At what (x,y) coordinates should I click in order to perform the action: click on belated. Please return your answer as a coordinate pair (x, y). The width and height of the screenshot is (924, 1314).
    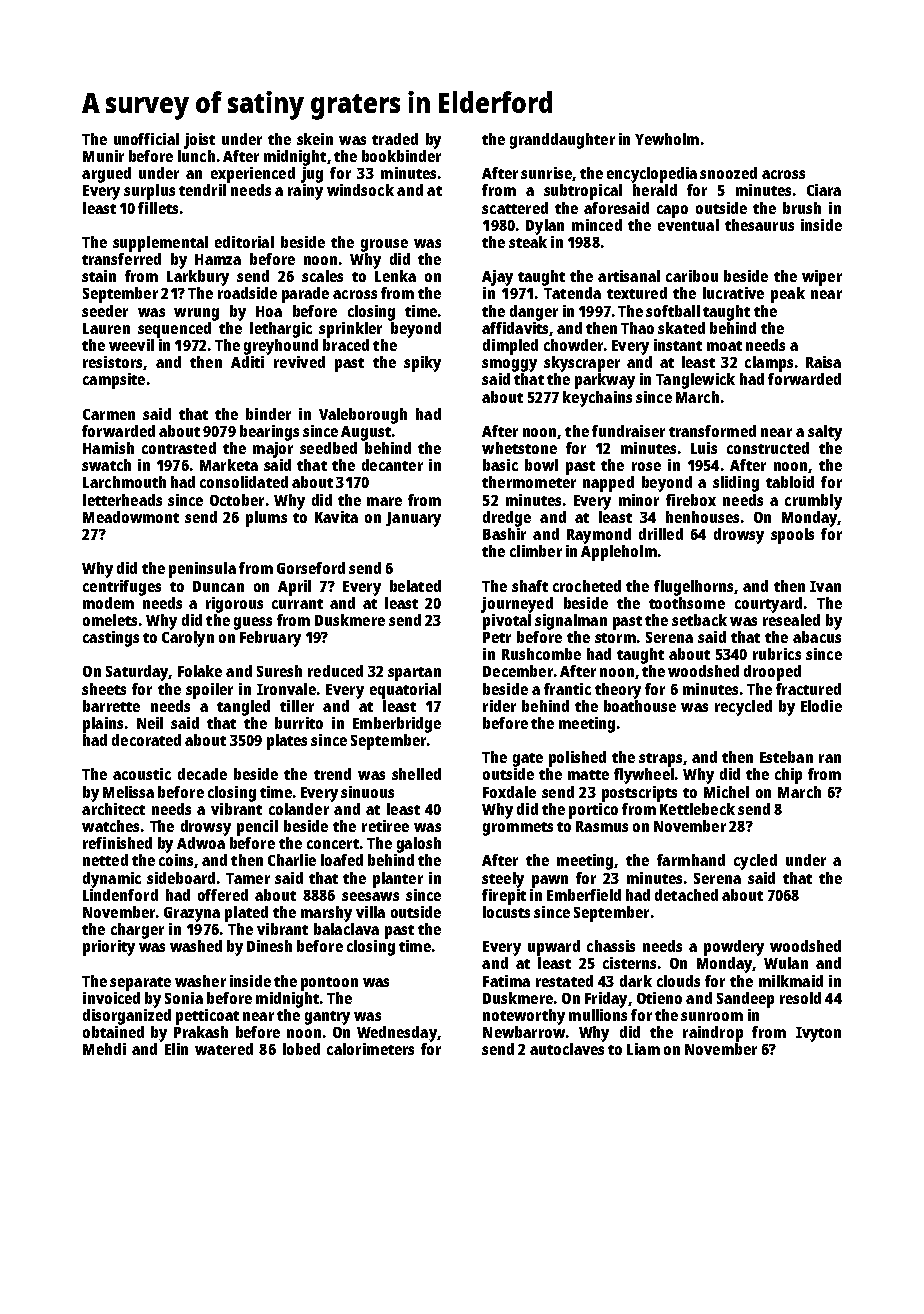
    Looking at the image, I should click on (415, 586).
